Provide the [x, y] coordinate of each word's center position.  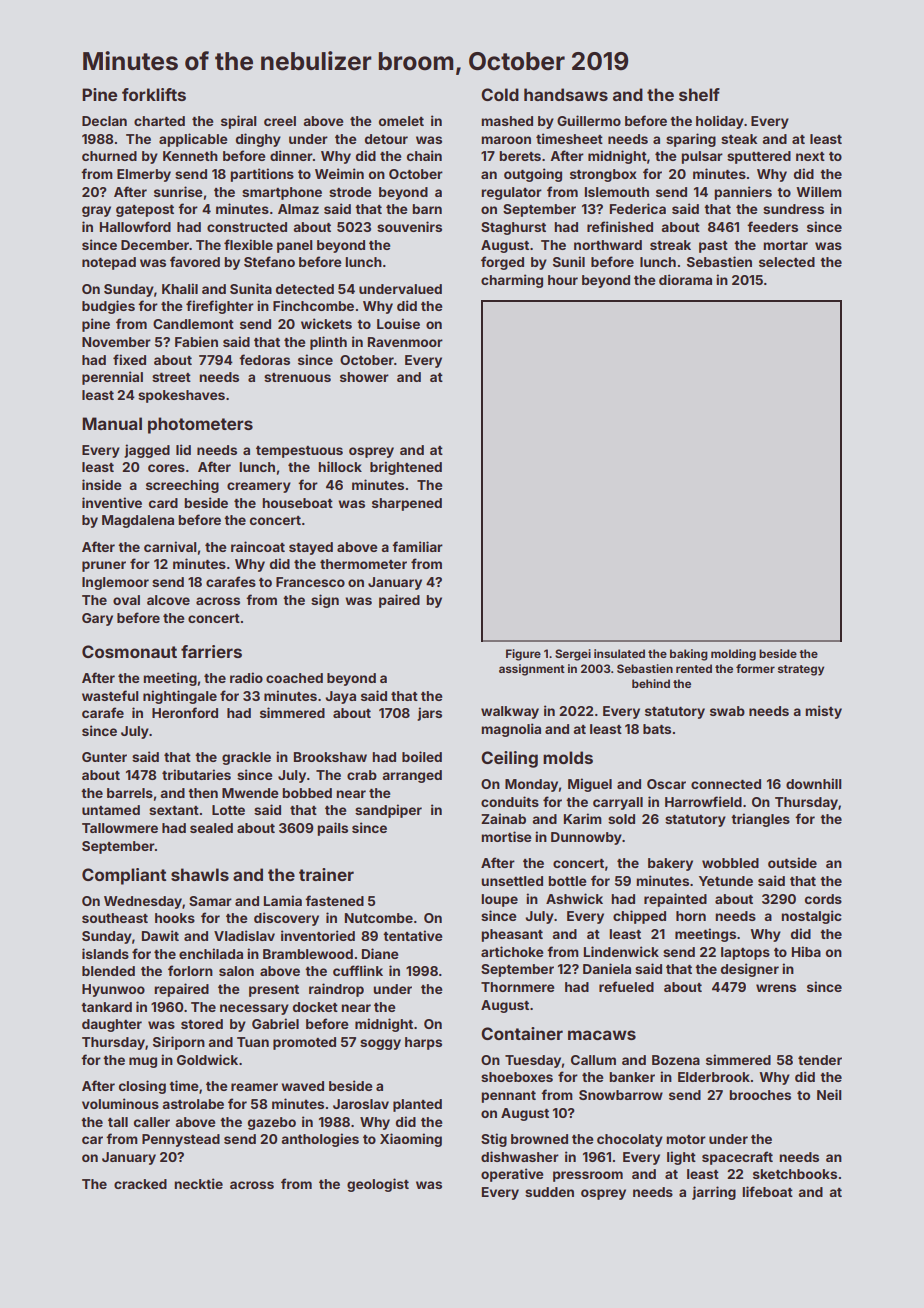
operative [512, 1175]
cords [823, 899]
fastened [334, 900]
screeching [182, 486]
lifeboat [767, 1191]
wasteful [110, 695]
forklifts [154, 94]
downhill [813, 783]
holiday [720, 122]
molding [733, 655]
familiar [417, 546]
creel [280, 121]
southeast [115, 918]
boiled [422, 756]
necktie [198, 1183]
